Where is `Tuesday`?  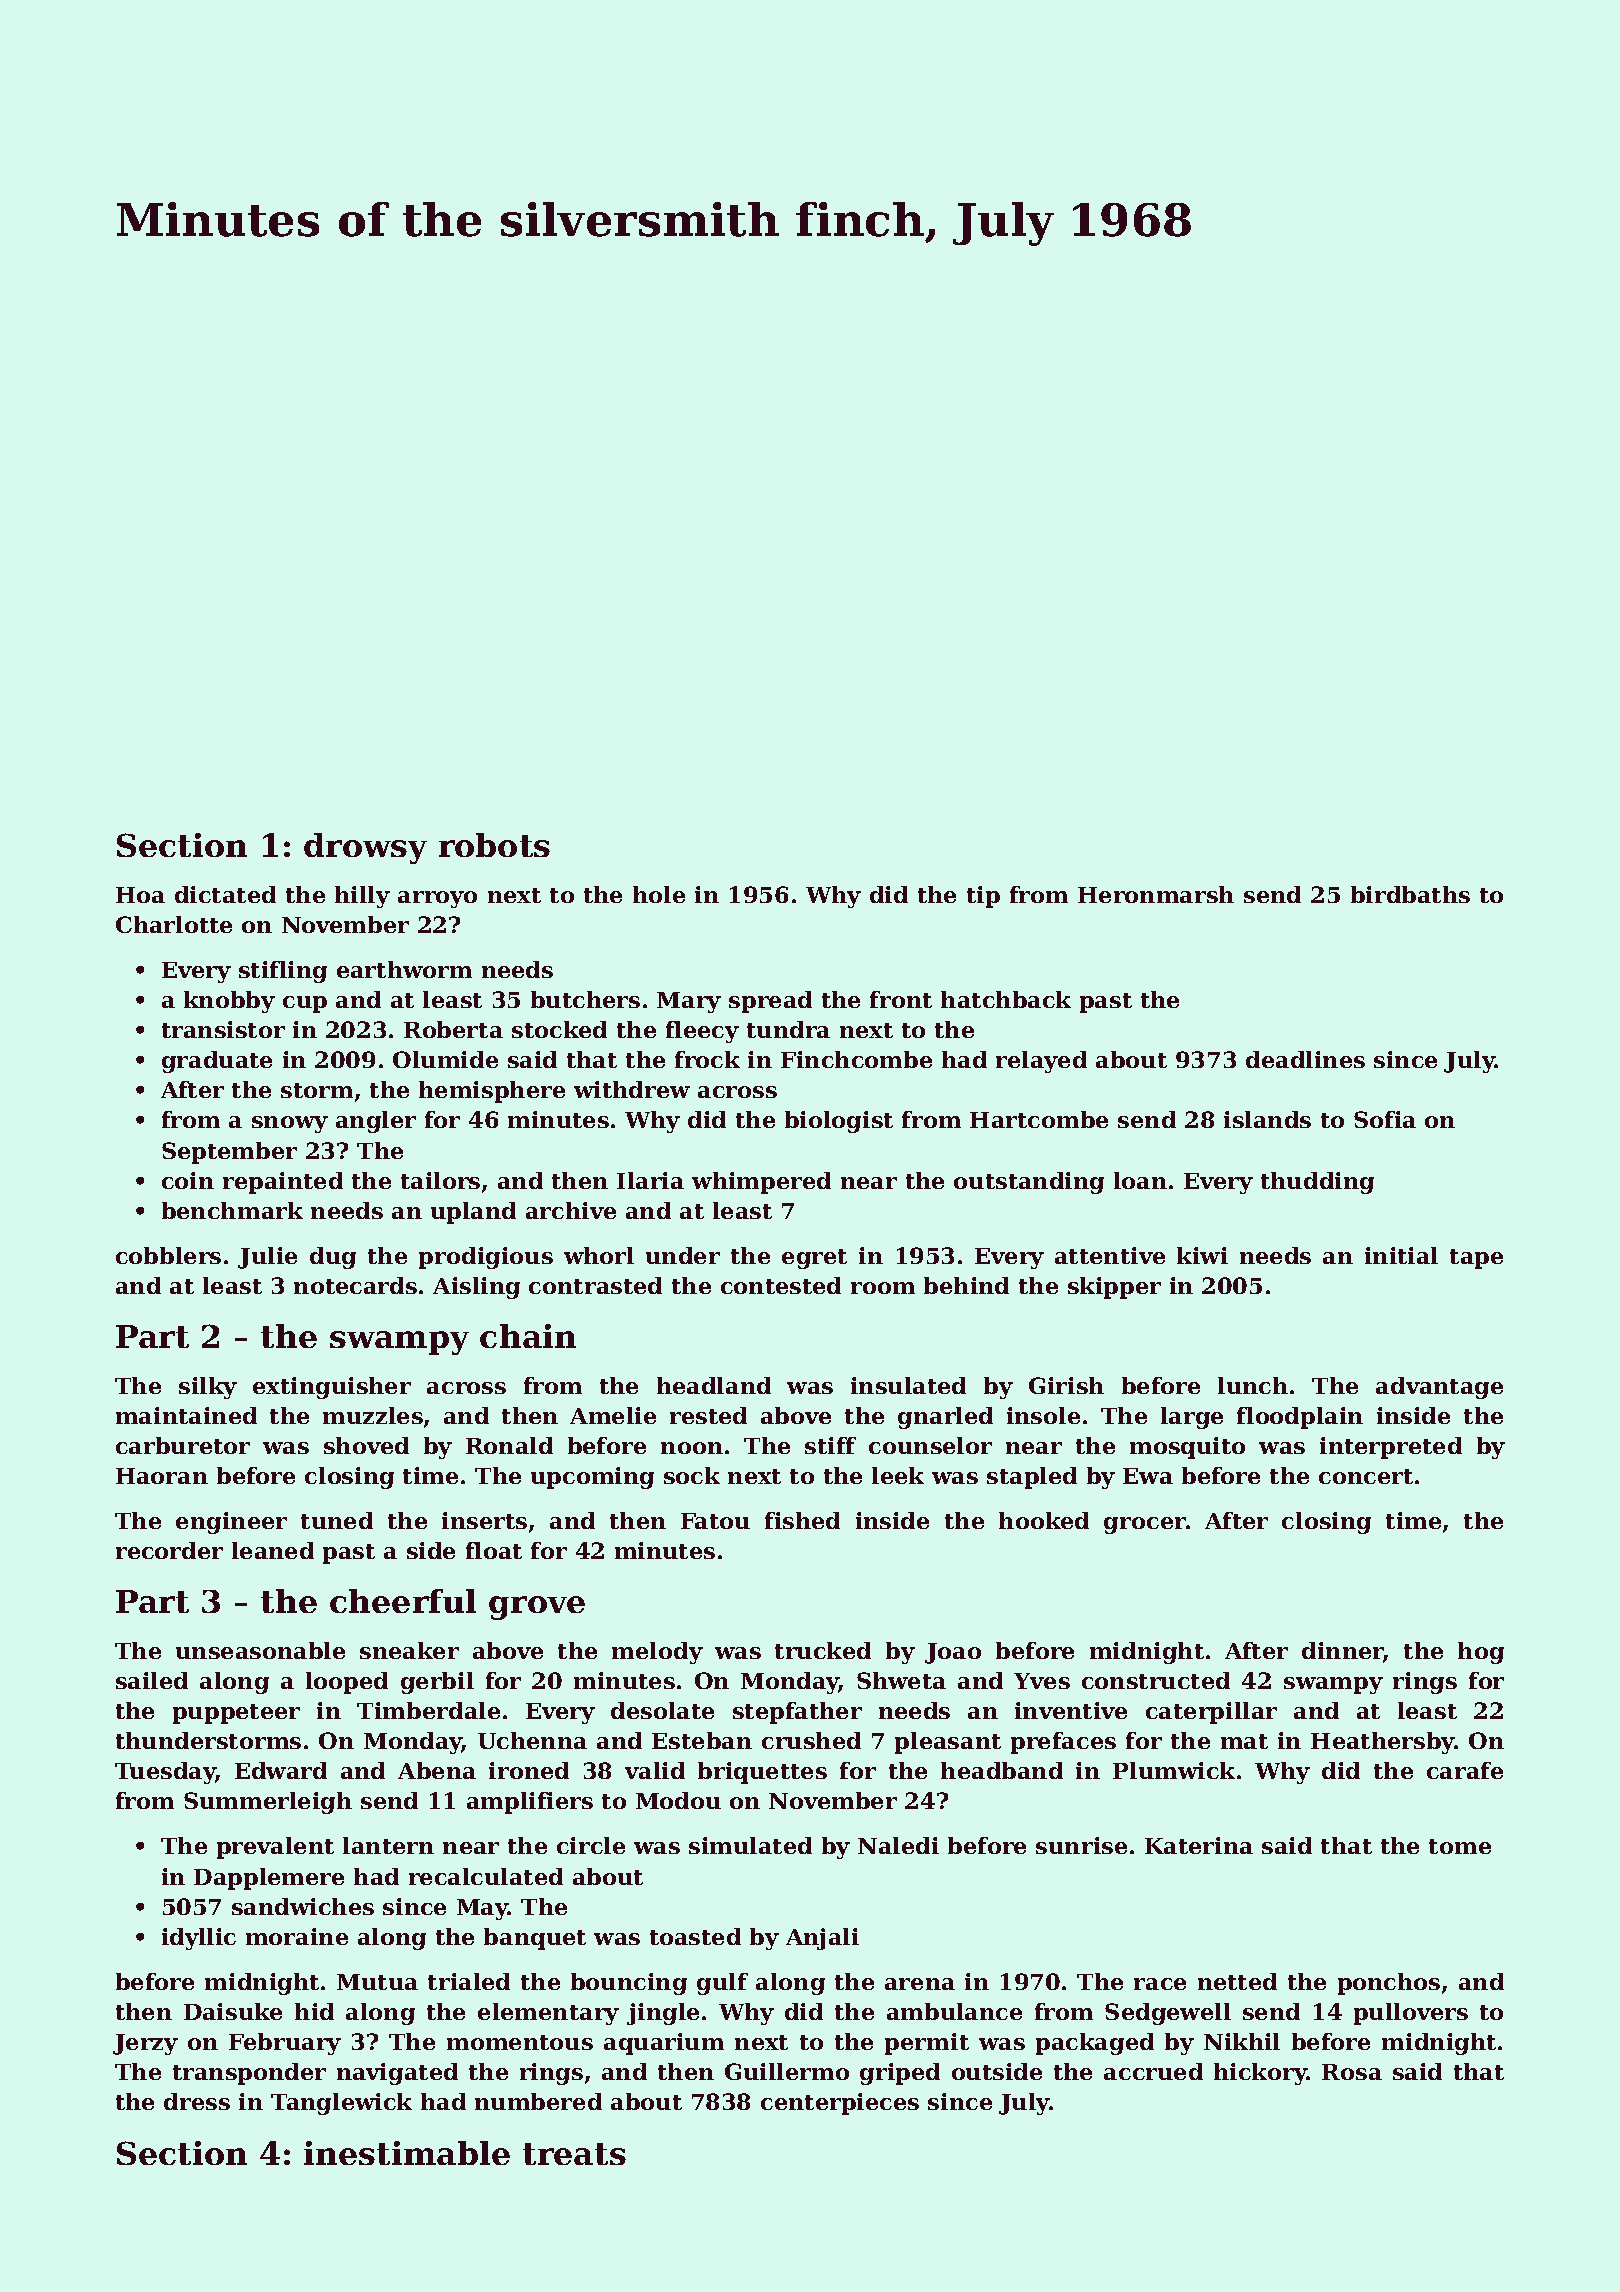 Tuesday is located at coordinates (165, 1773).
